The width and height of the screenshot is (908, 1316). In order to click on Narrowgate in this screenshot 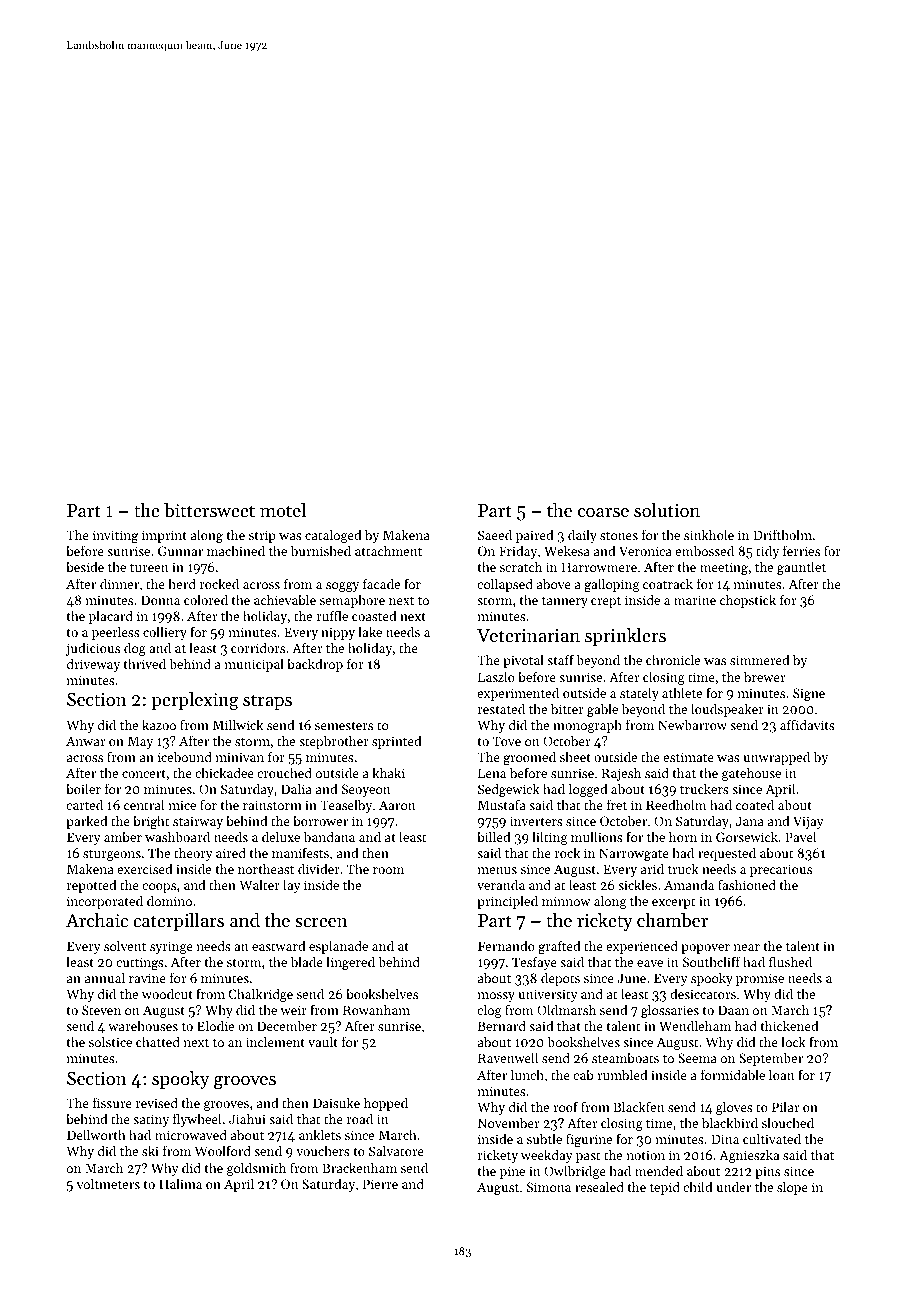, I will do `click(634, 854)`.
